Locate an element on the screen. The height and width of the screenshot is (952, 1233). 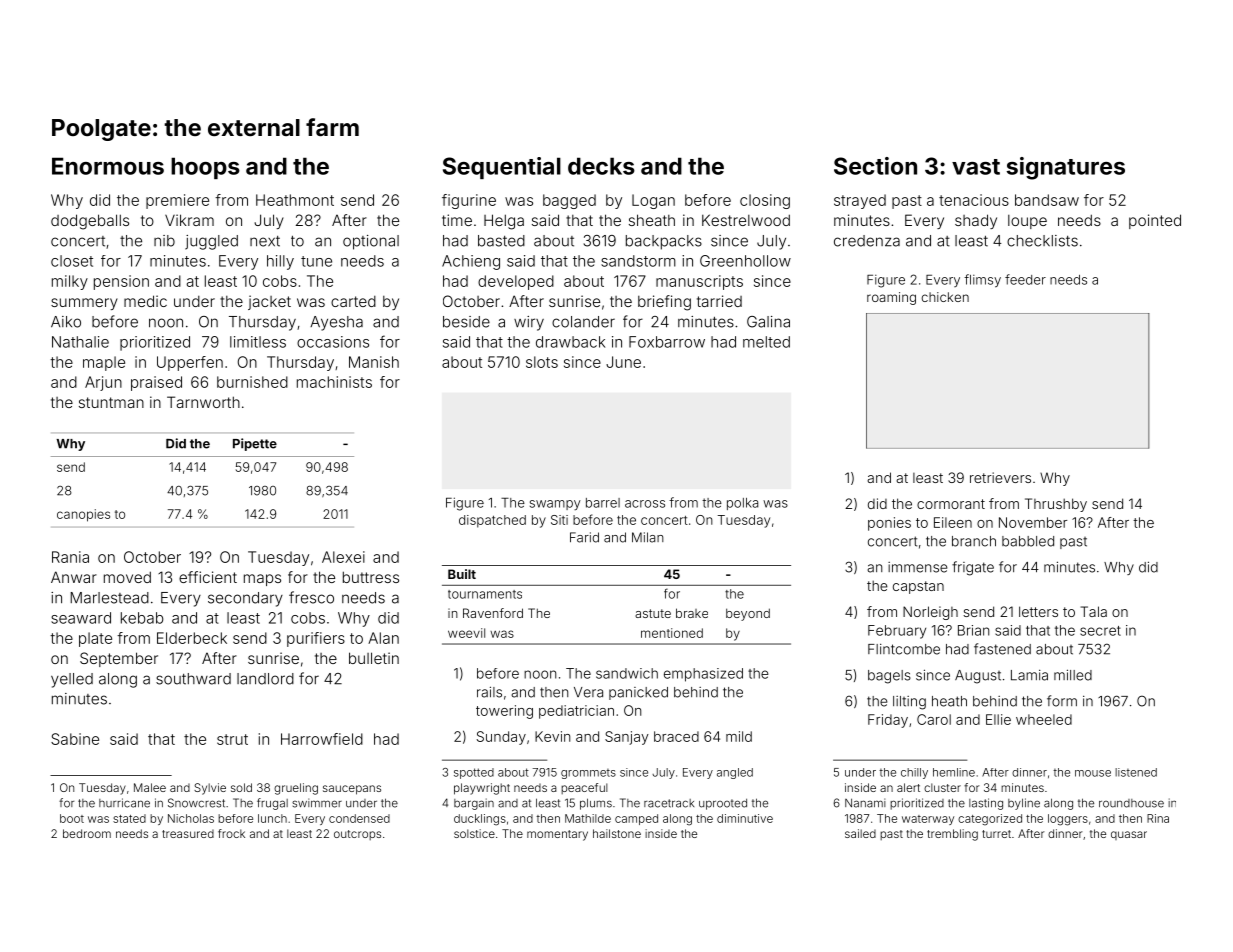
slots is located at coordinates (542, 362).
